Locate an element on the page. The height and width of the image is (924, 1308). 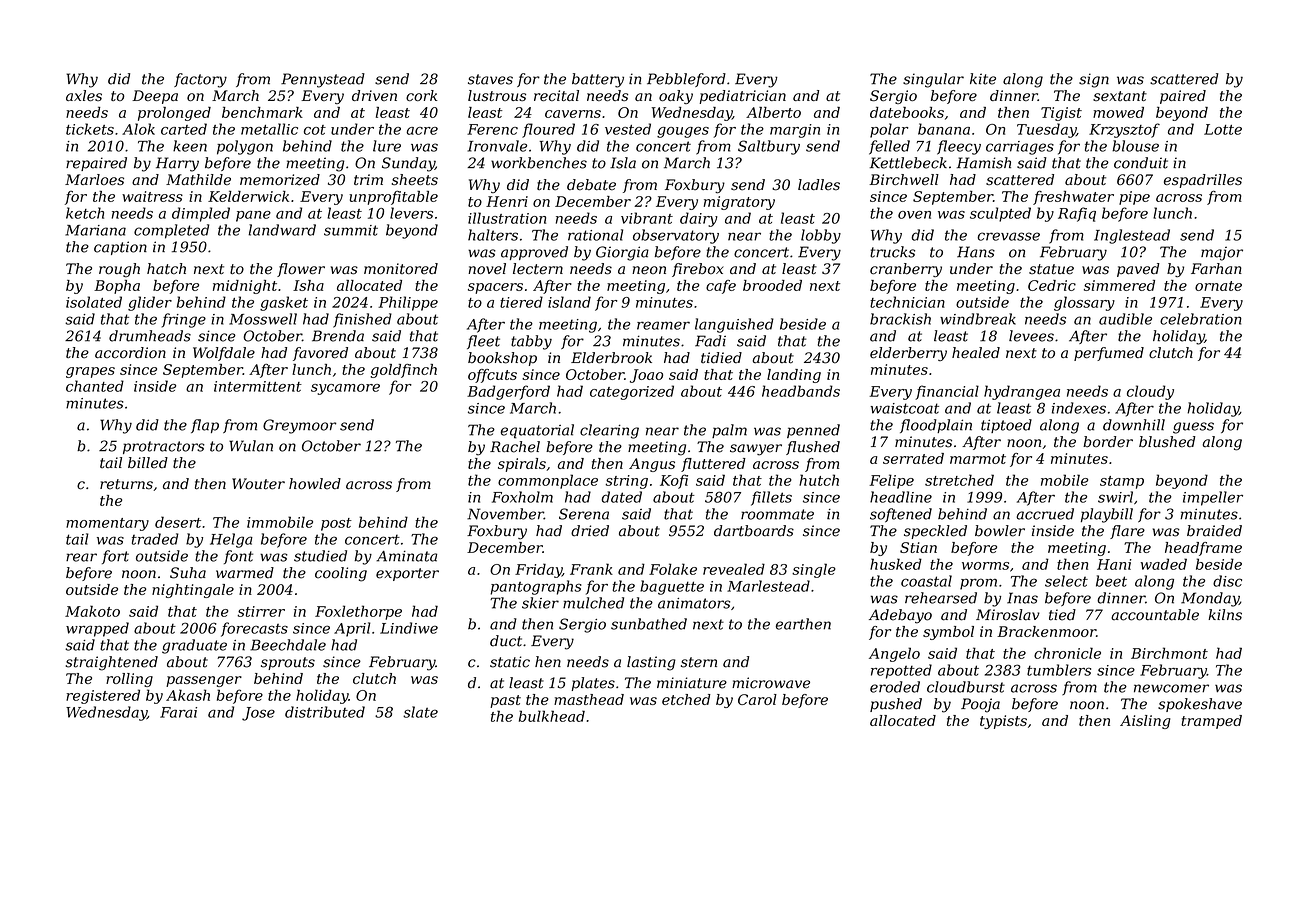
sextant is located at coordinates (1120, 96).
